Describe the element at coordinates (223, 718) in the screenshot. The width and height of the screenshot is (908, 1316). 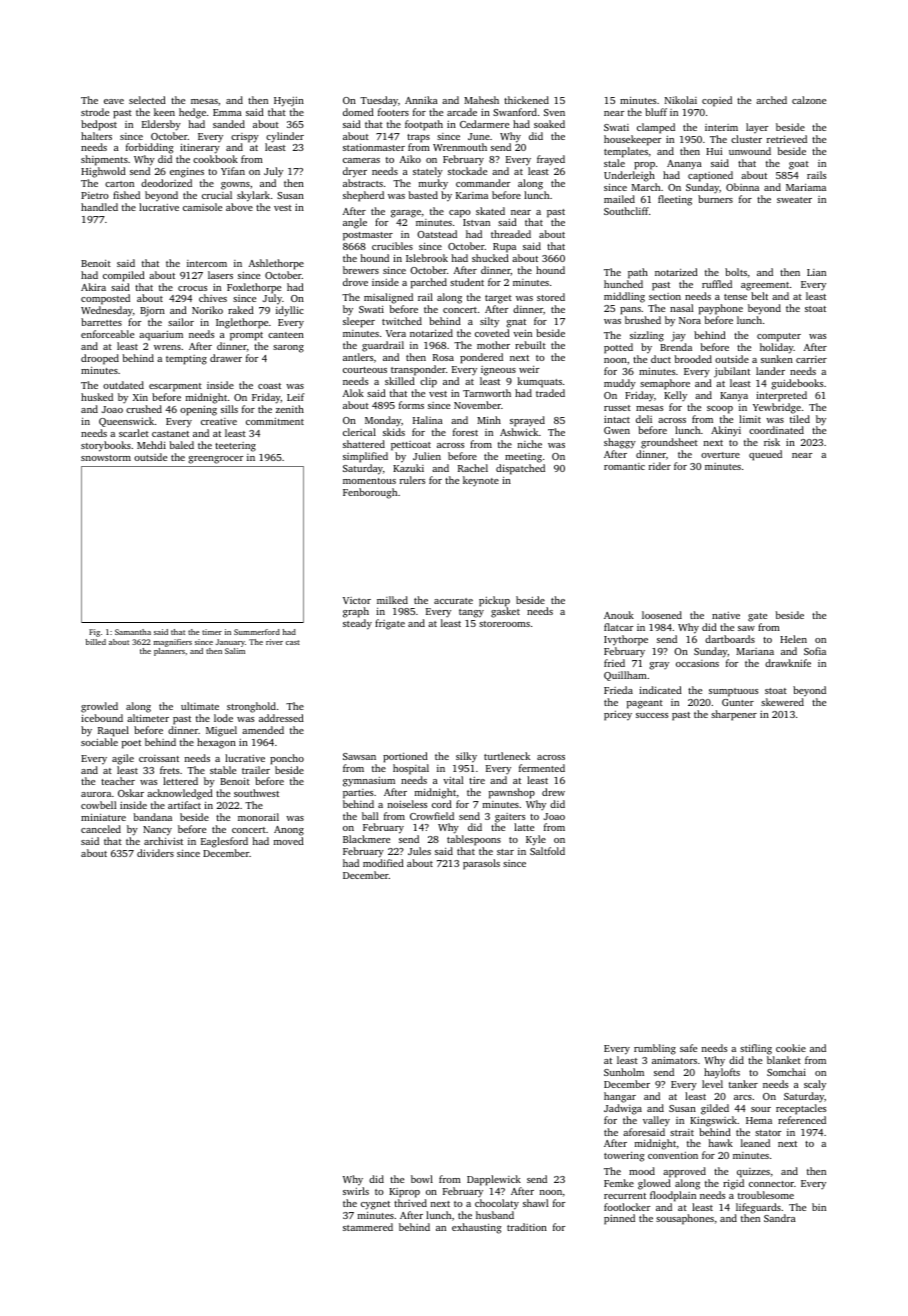
I see `lode` at that location.
